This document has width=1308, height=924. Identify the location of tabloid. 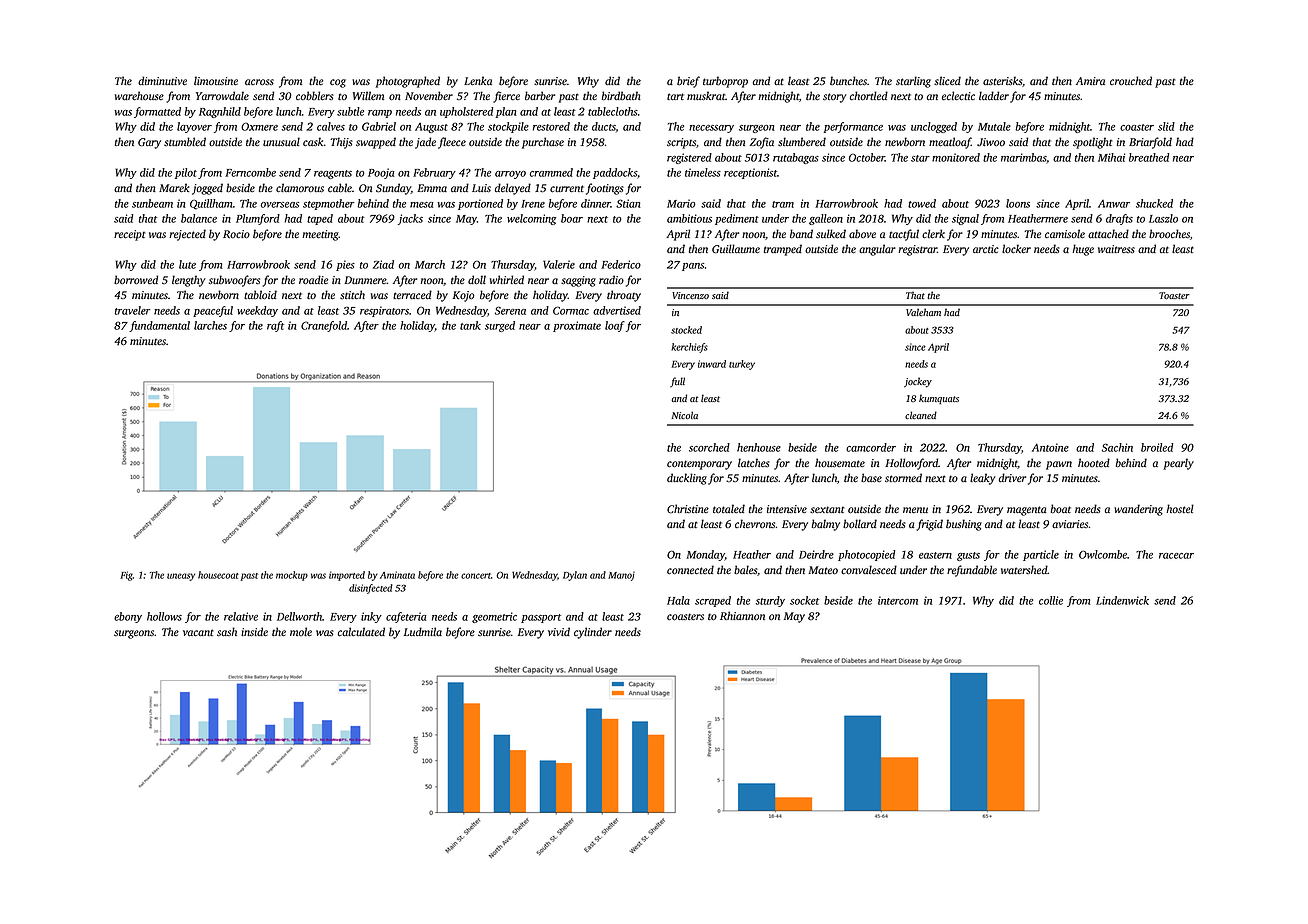
(260, 295).
